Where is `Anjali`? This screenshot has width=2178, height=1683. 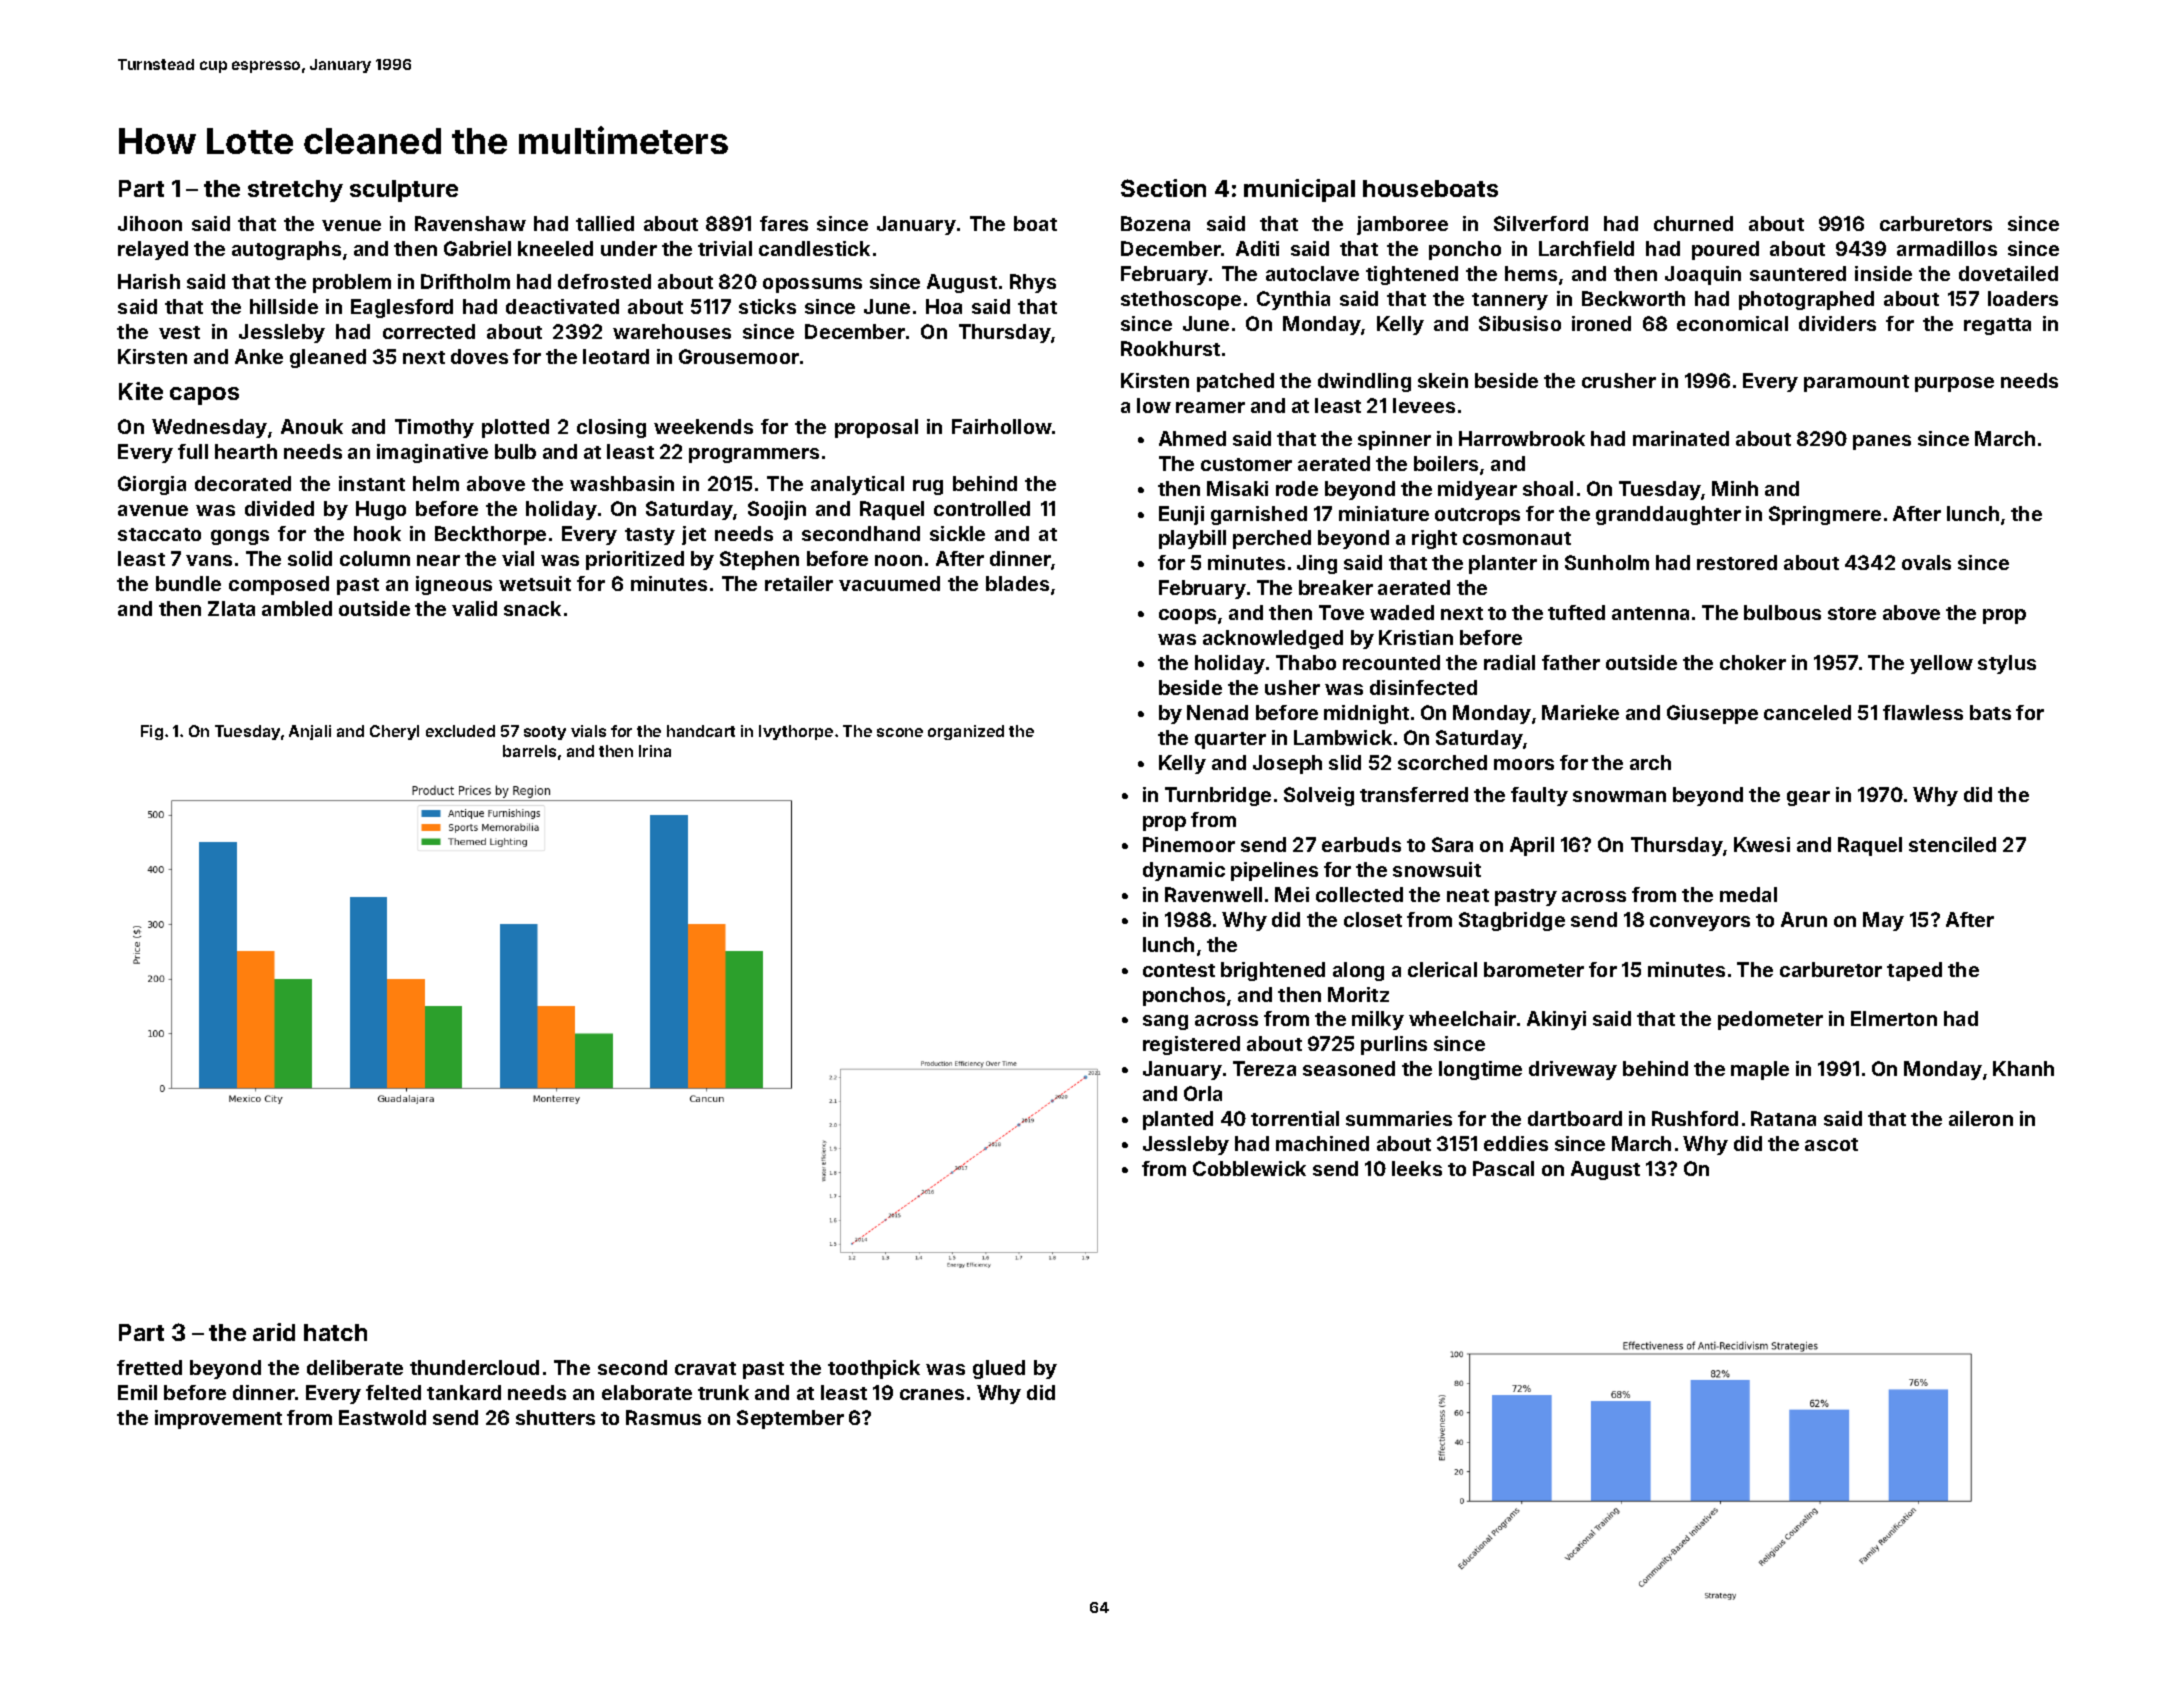
Anjali is located at coordinates (310, 732).
